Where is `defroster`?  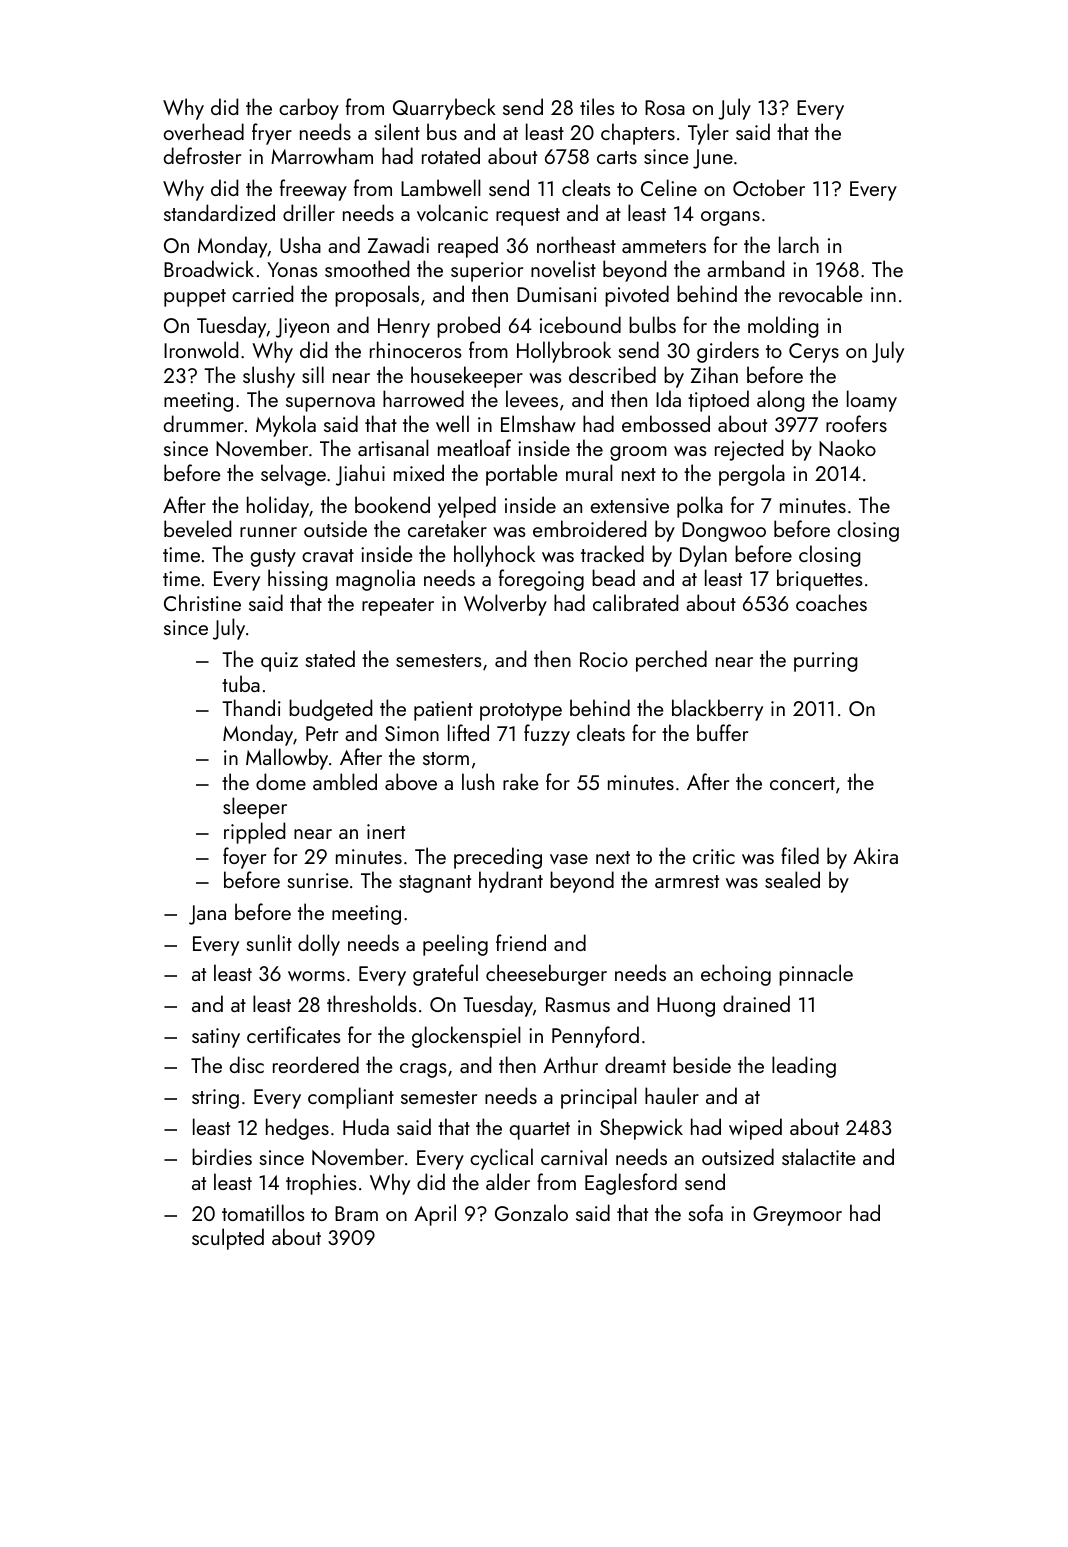 defroster is located at coordinates (202, 155).
